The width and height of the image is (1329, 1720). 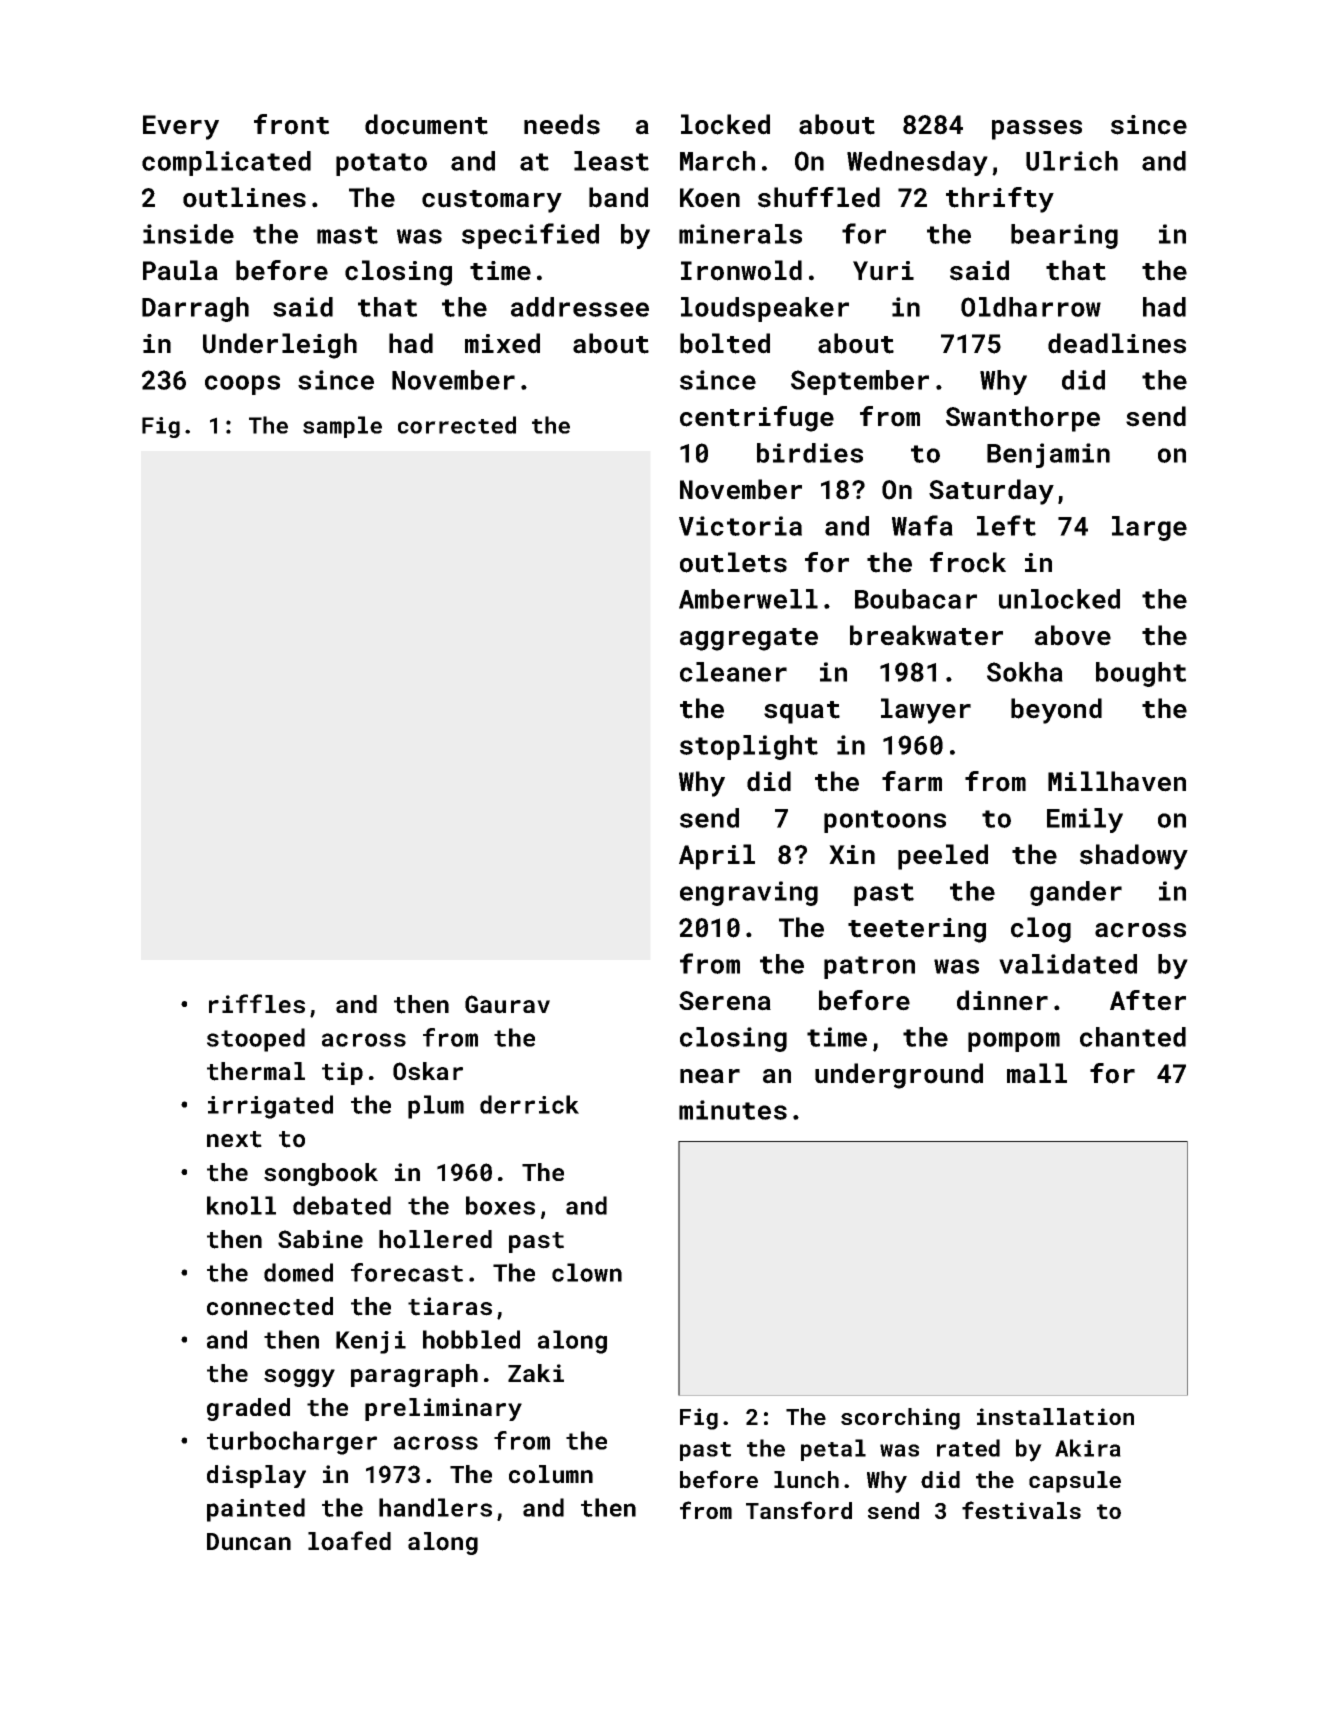 I want to click on passes, so click(x=1037, y=130).
